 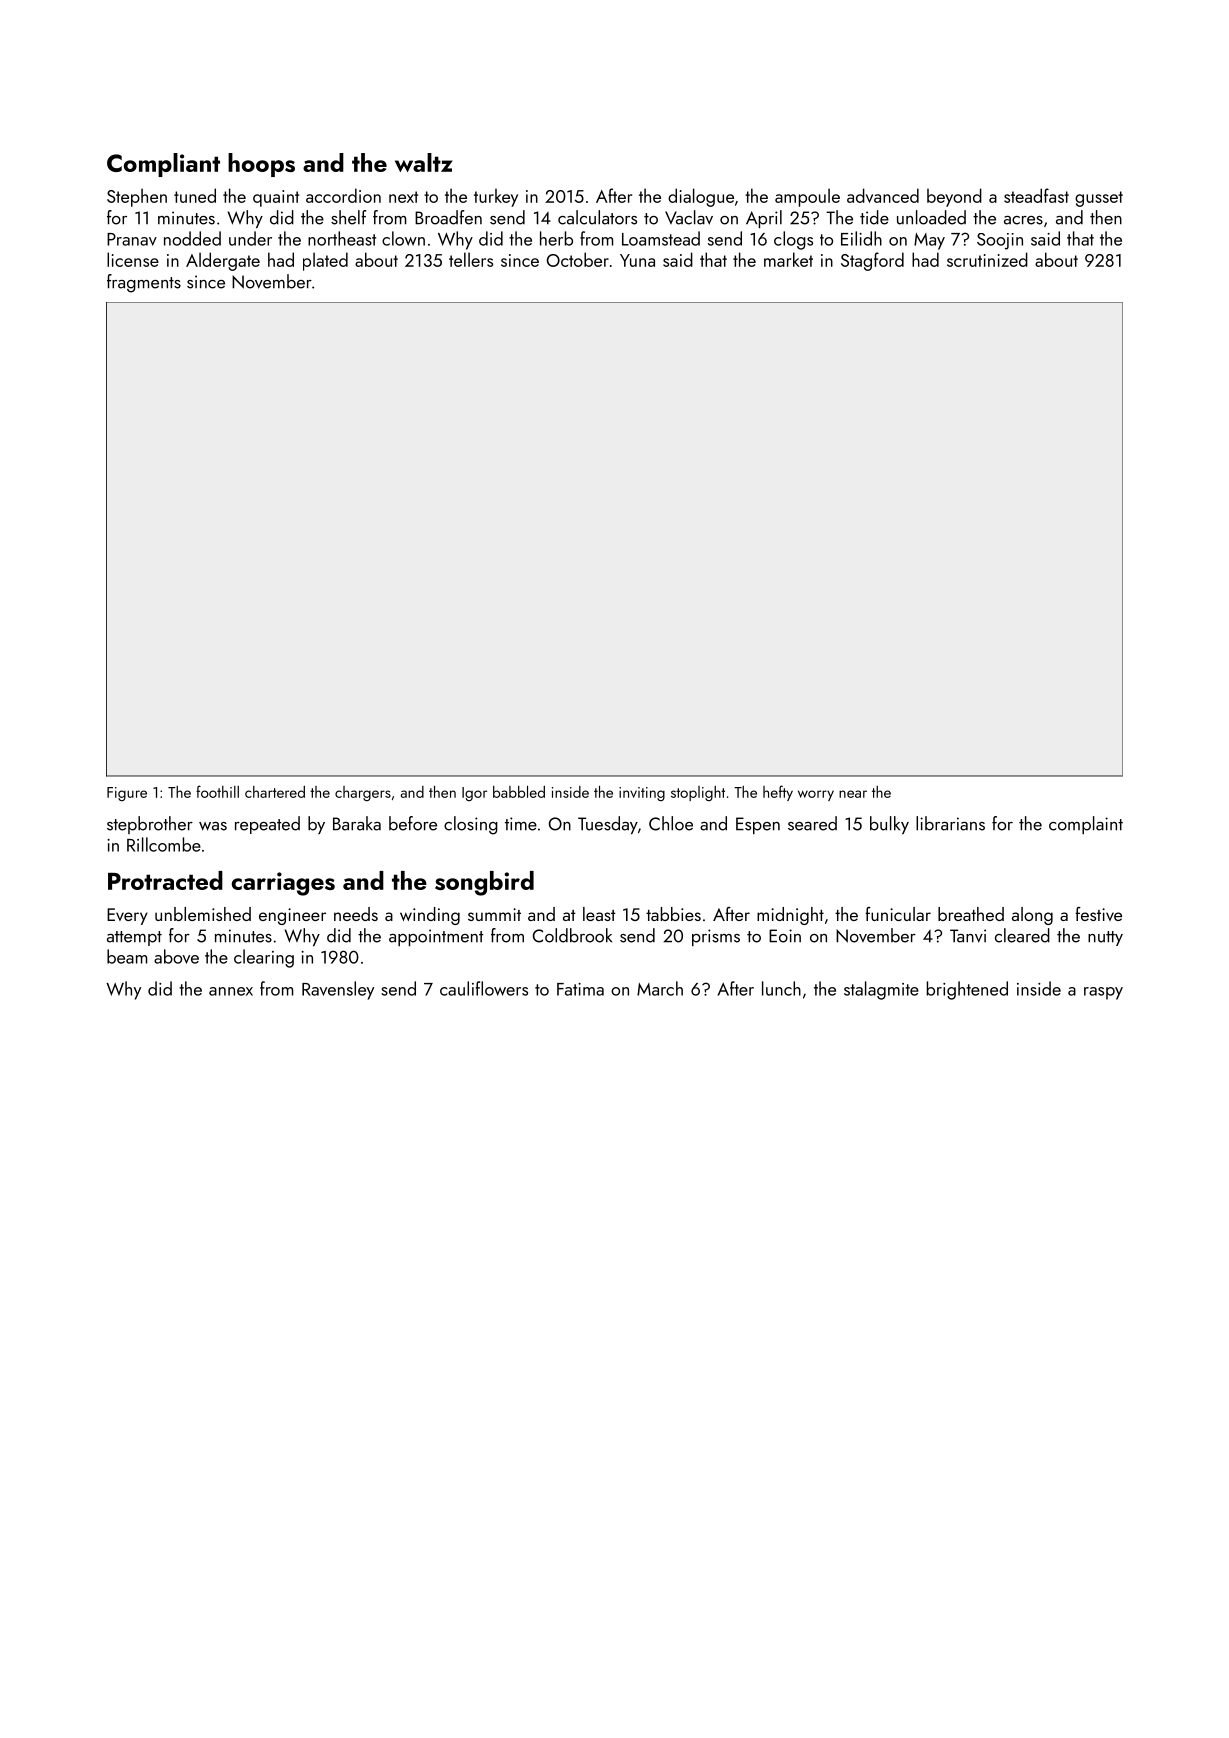 I want to click on chartered, so click(x=275, y=792).
